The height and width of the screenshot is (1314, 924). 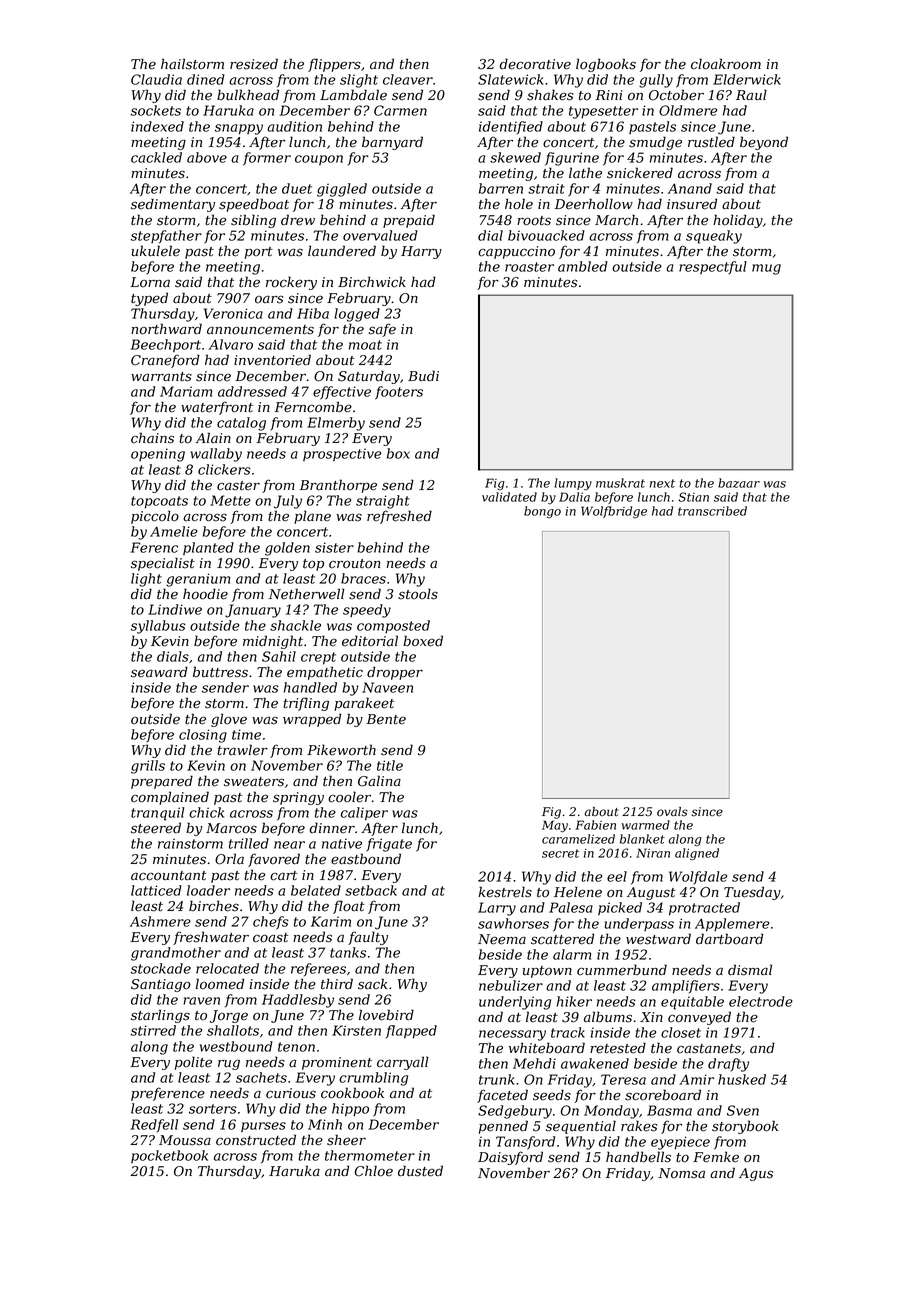 I want to click on Claudia, so click(x=156, y=79).
